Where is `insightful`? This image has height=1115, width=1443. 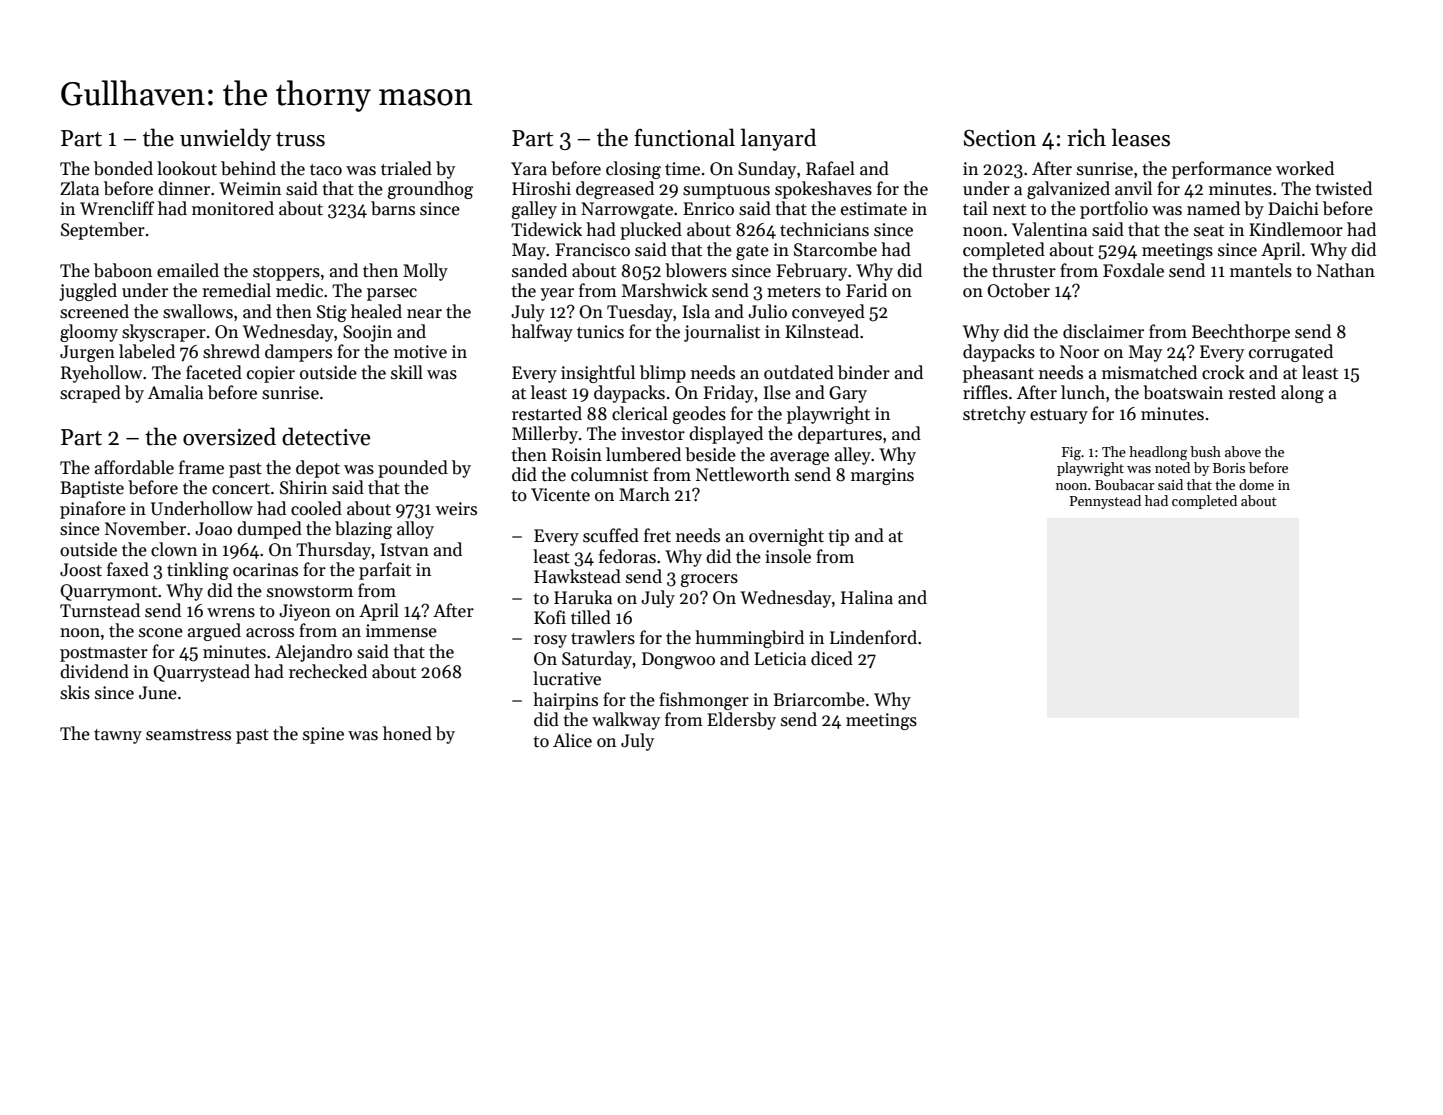 insightful is located at coordinates (598, 374).
